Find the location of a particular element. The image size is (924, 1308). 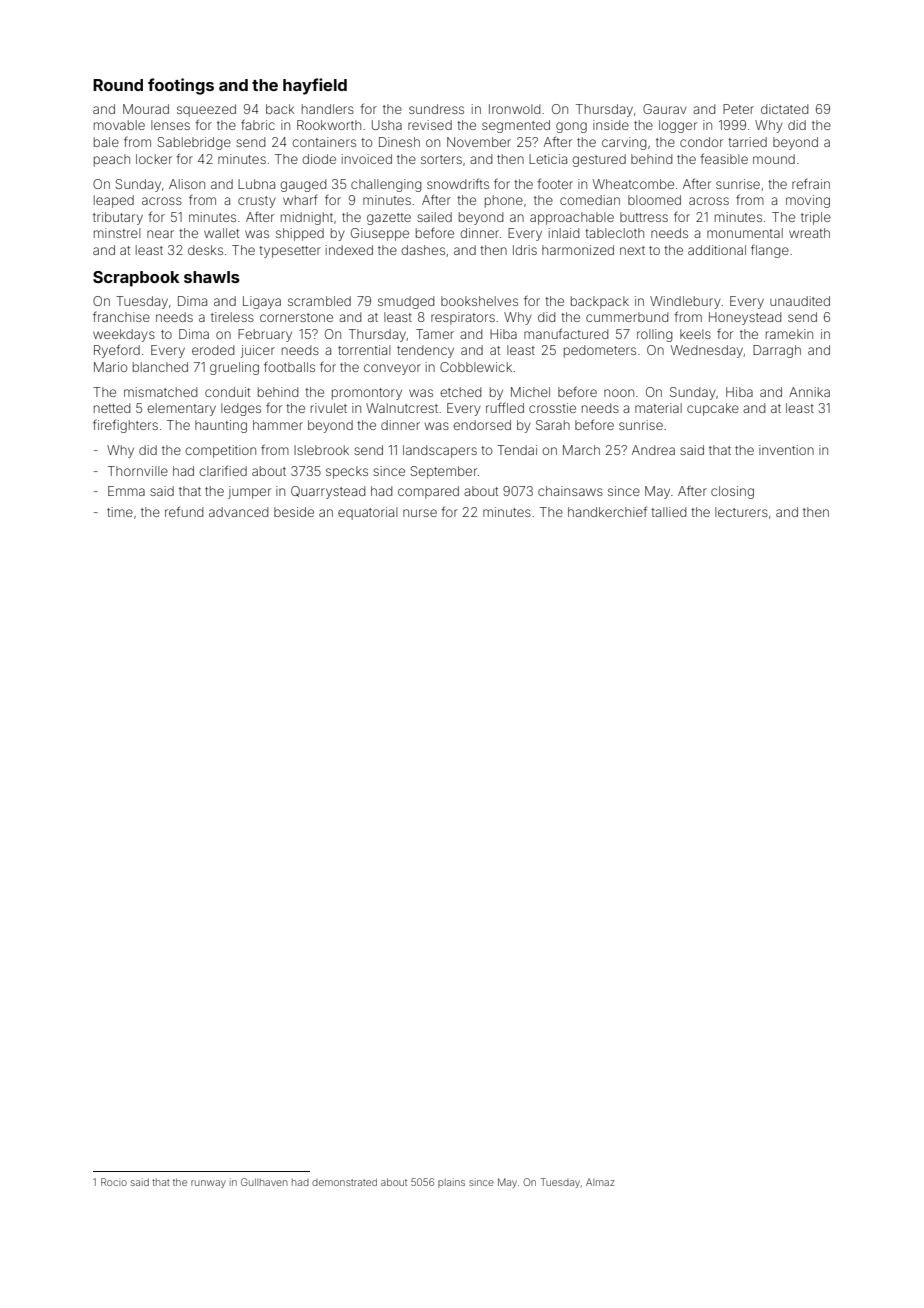

tallied is located at coordinates (668, 512).
